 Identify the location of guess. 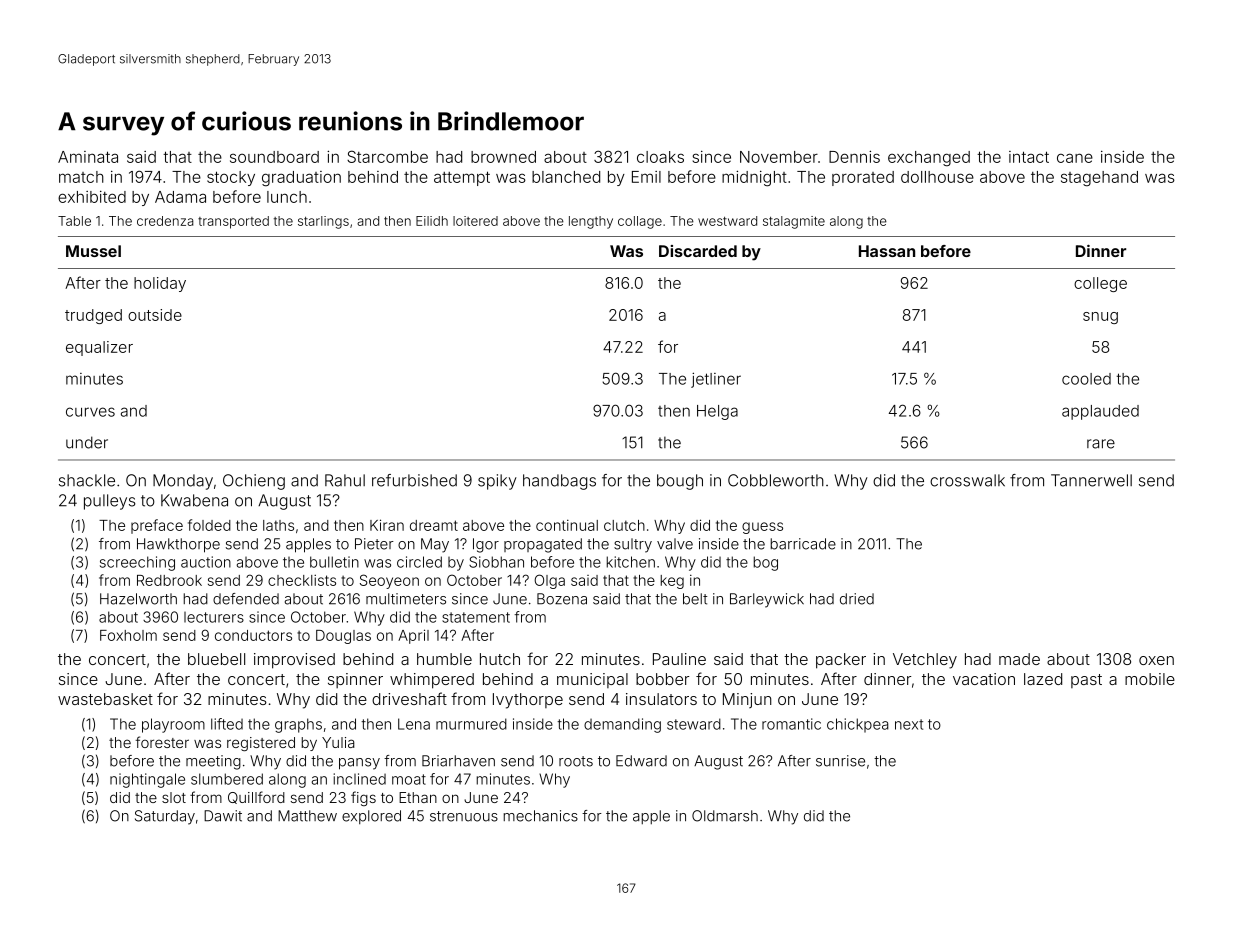
(762, 528).
